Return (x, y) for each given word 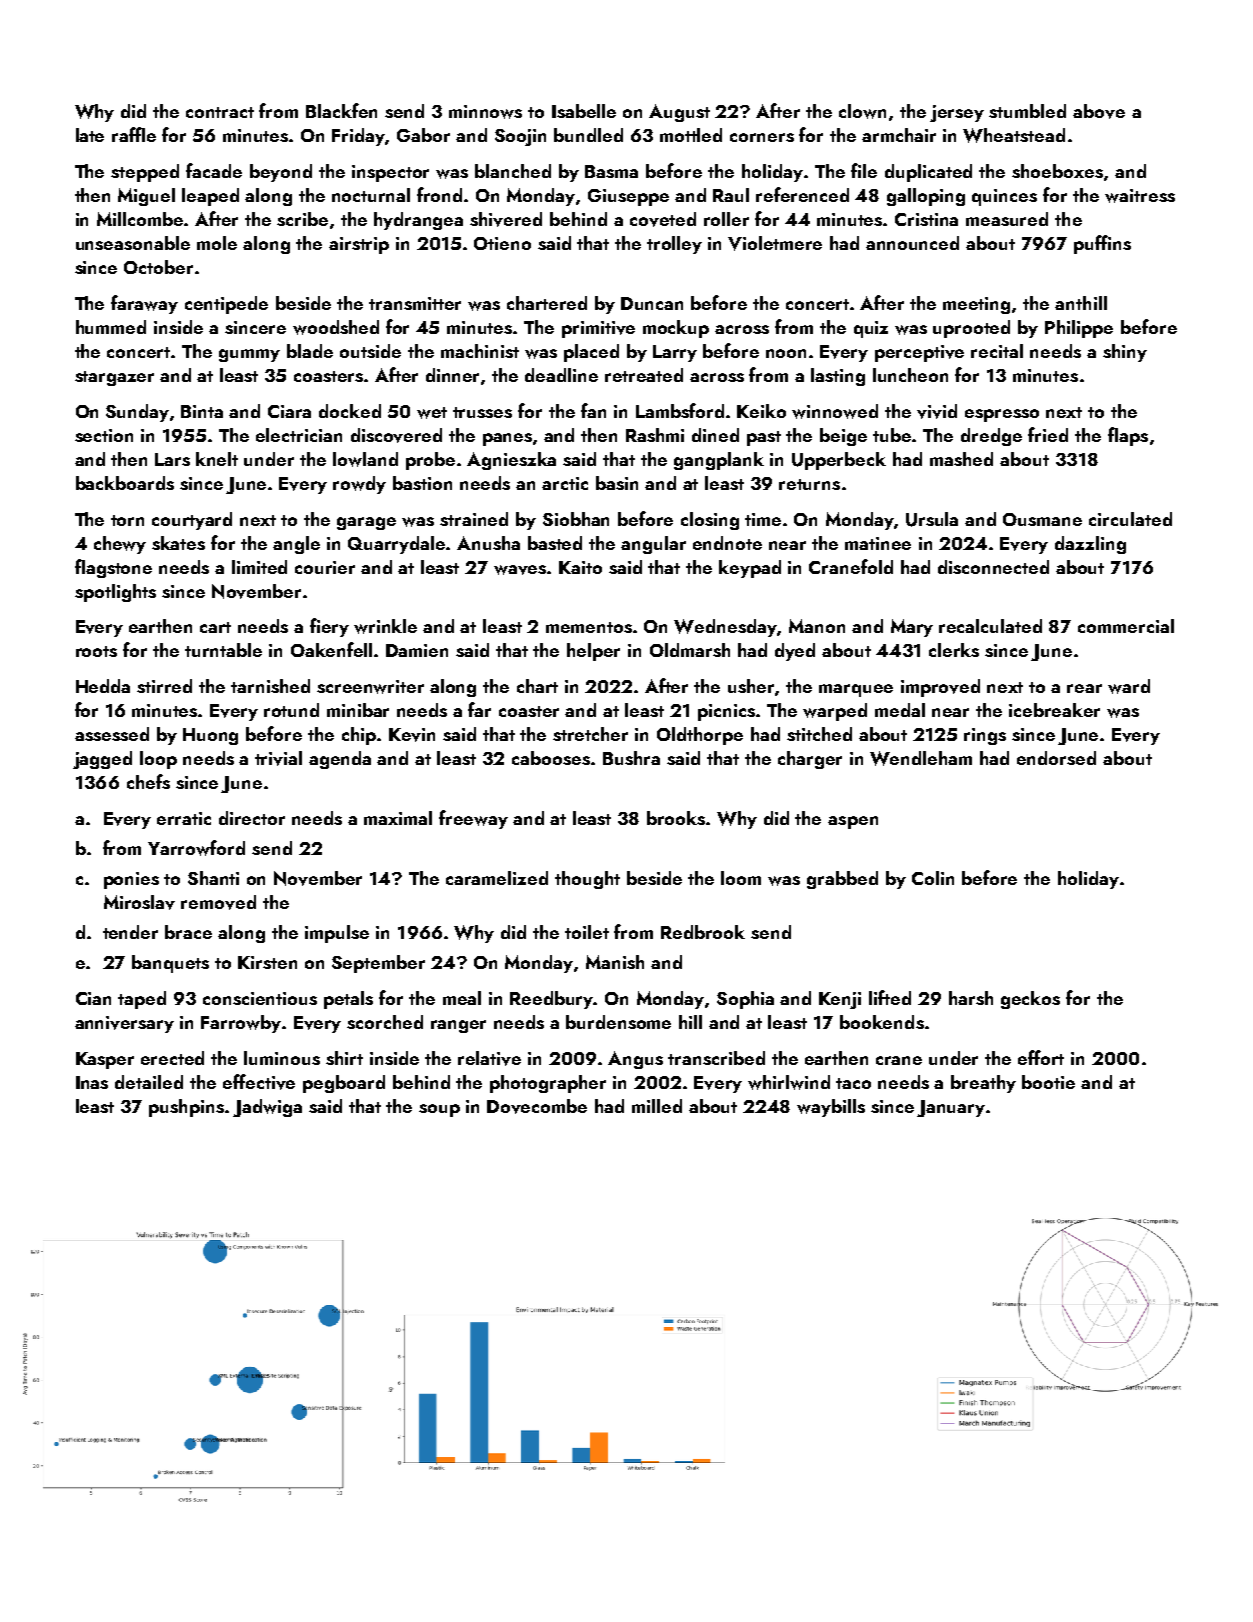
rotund (291, 710)
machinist (480, 351)
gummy (249, 355)
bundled (588, 135)
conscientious (260, 998)
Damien (417, 650)
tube (892, 435)
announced (912, 243)
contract (220, 112)
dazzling (1090, 545)
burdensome (618, 1022)
